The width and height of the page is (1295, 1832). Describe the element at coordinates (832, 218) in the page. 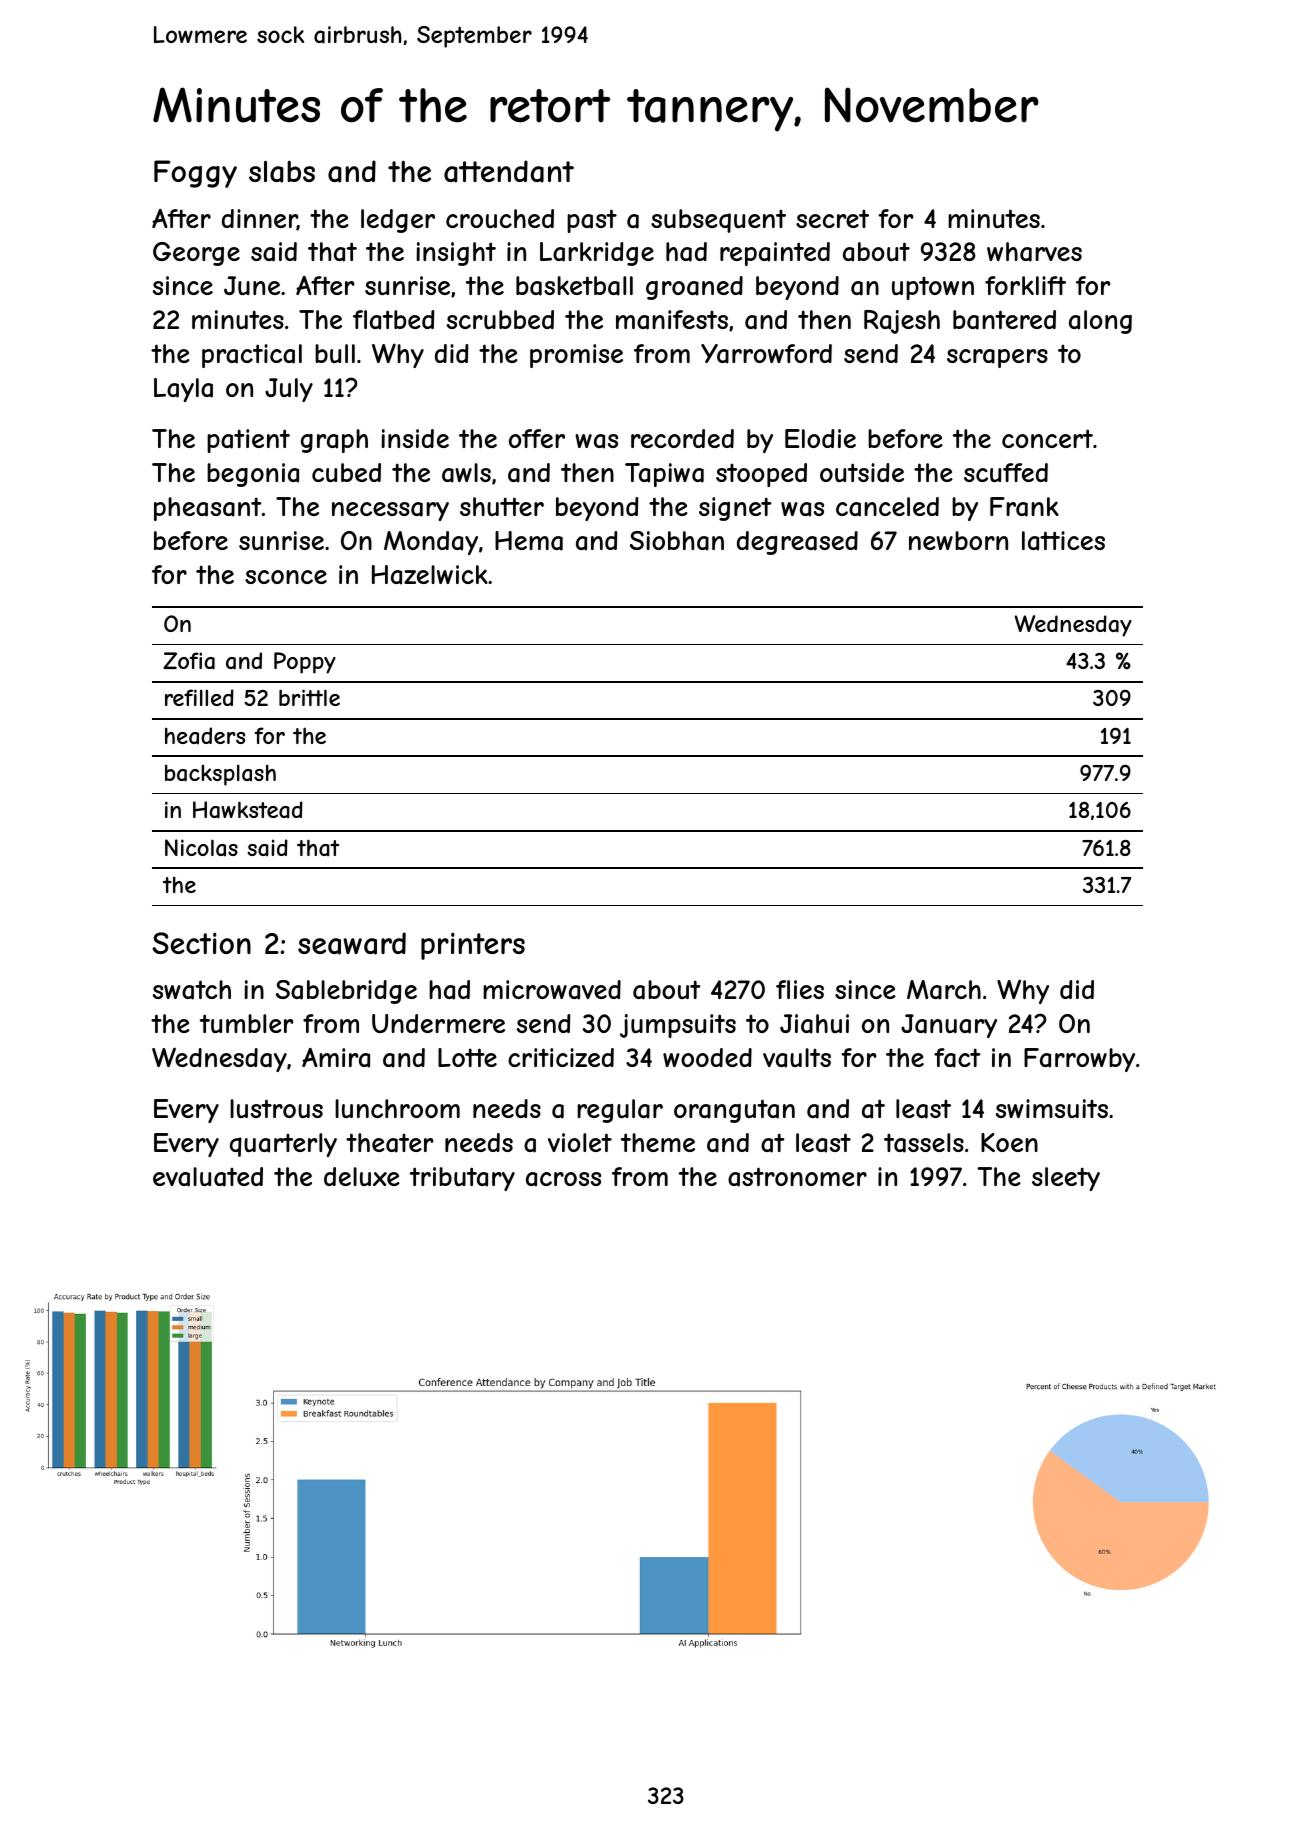

I see `secret` at that location.
